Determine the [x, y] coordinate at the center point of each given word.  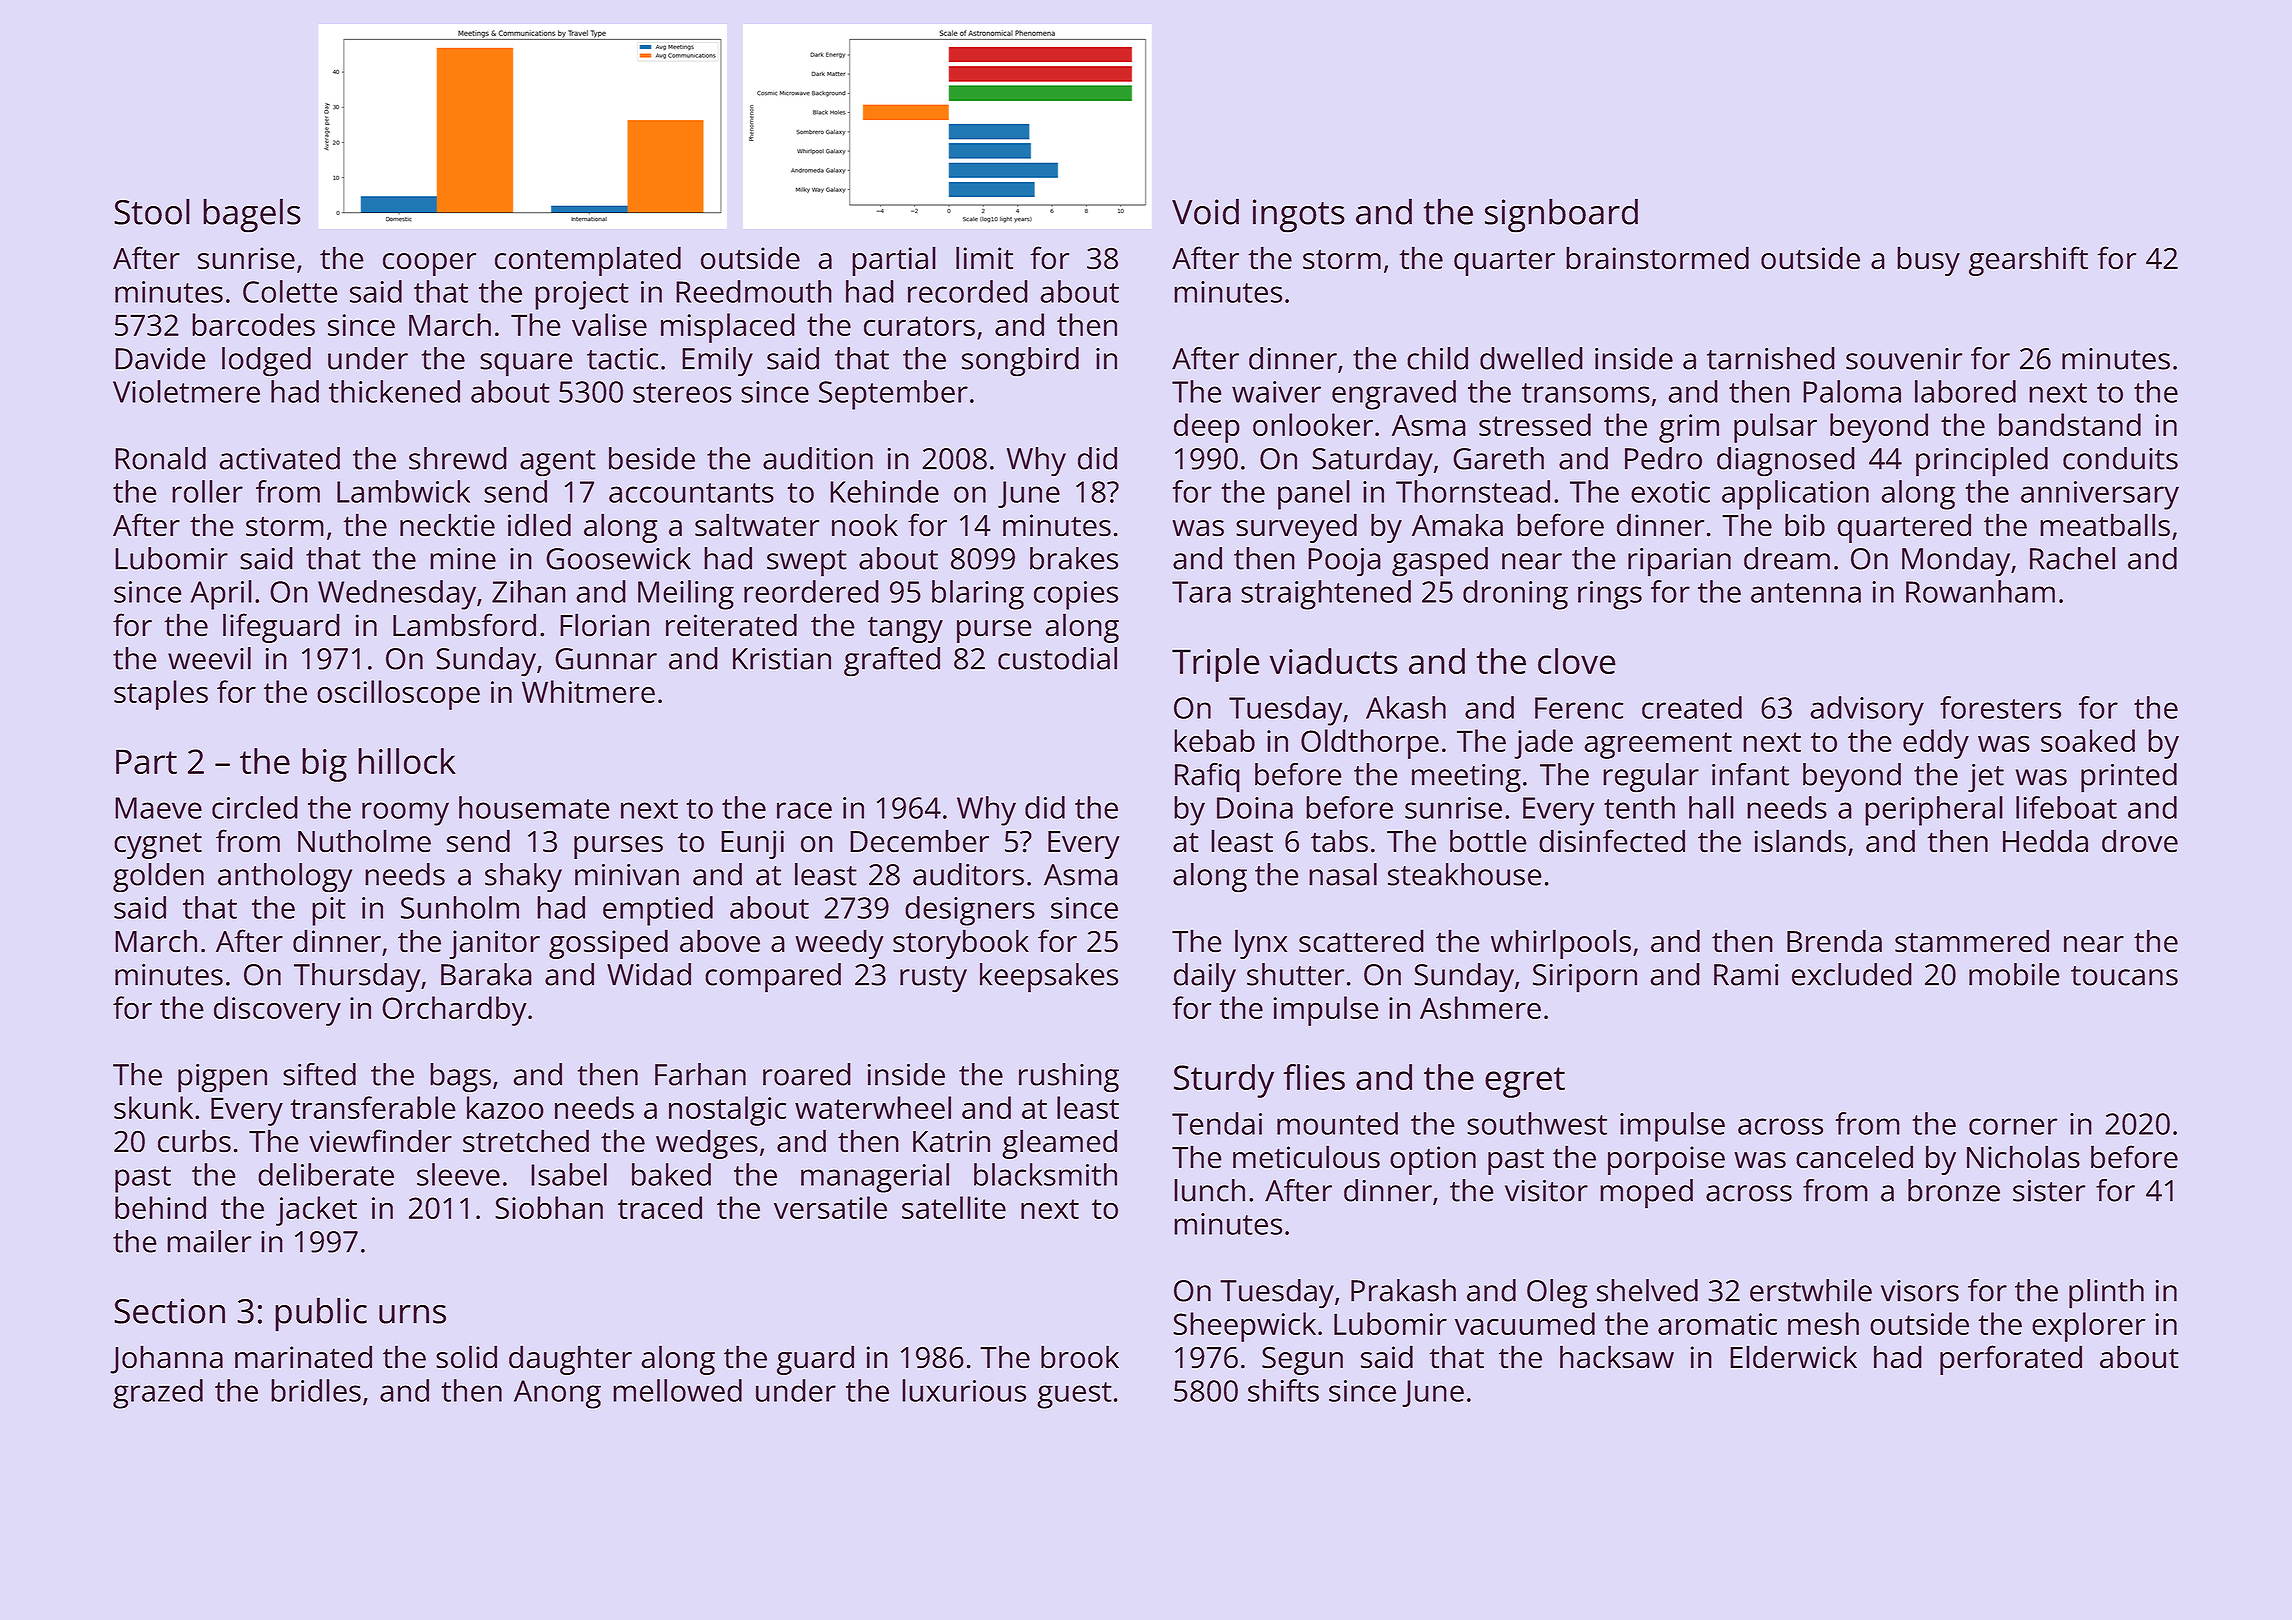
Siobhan [549, 1207]
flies [1314, 1077]
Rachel [2072, 558]
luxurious [964, 1390]
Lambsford [464, 625]
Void [1205, 211]
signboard [1561, 215]
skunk [153, 1107]
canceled [1854, 1157]
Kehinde [884, 491]
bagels [252, 215]
